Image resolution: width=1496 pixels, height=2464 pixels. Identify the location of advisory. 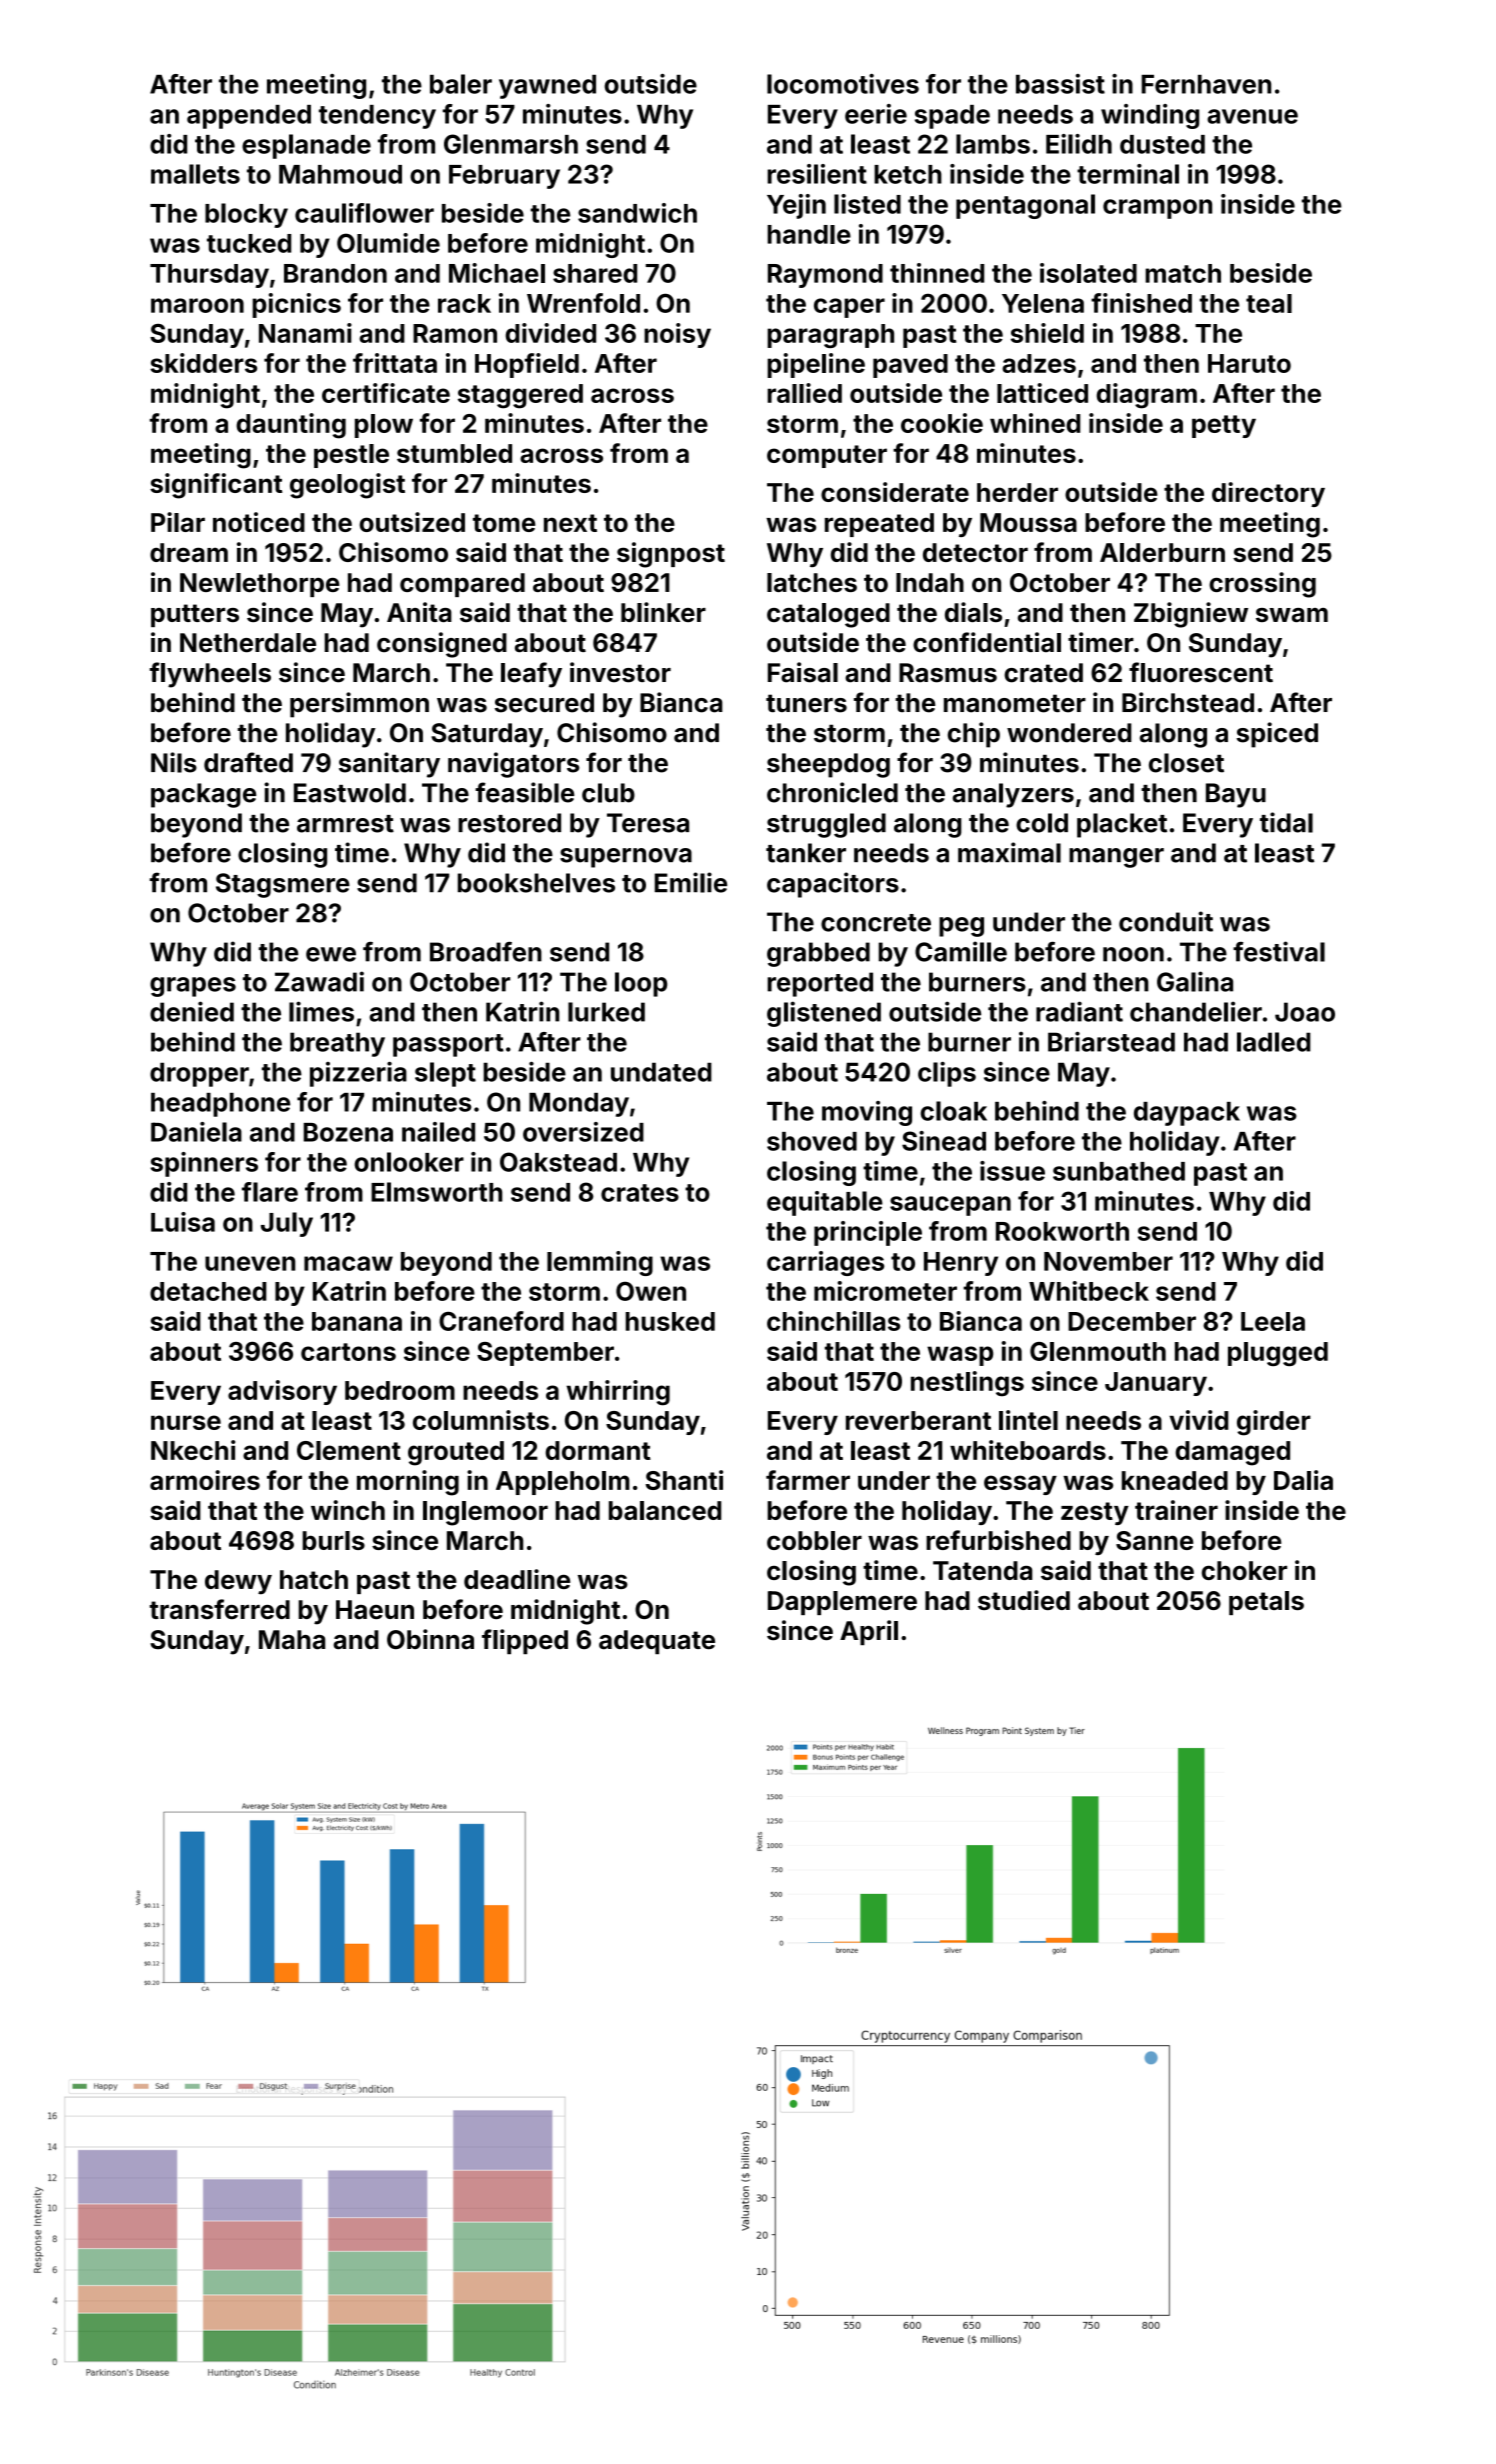
(282, 1392).
